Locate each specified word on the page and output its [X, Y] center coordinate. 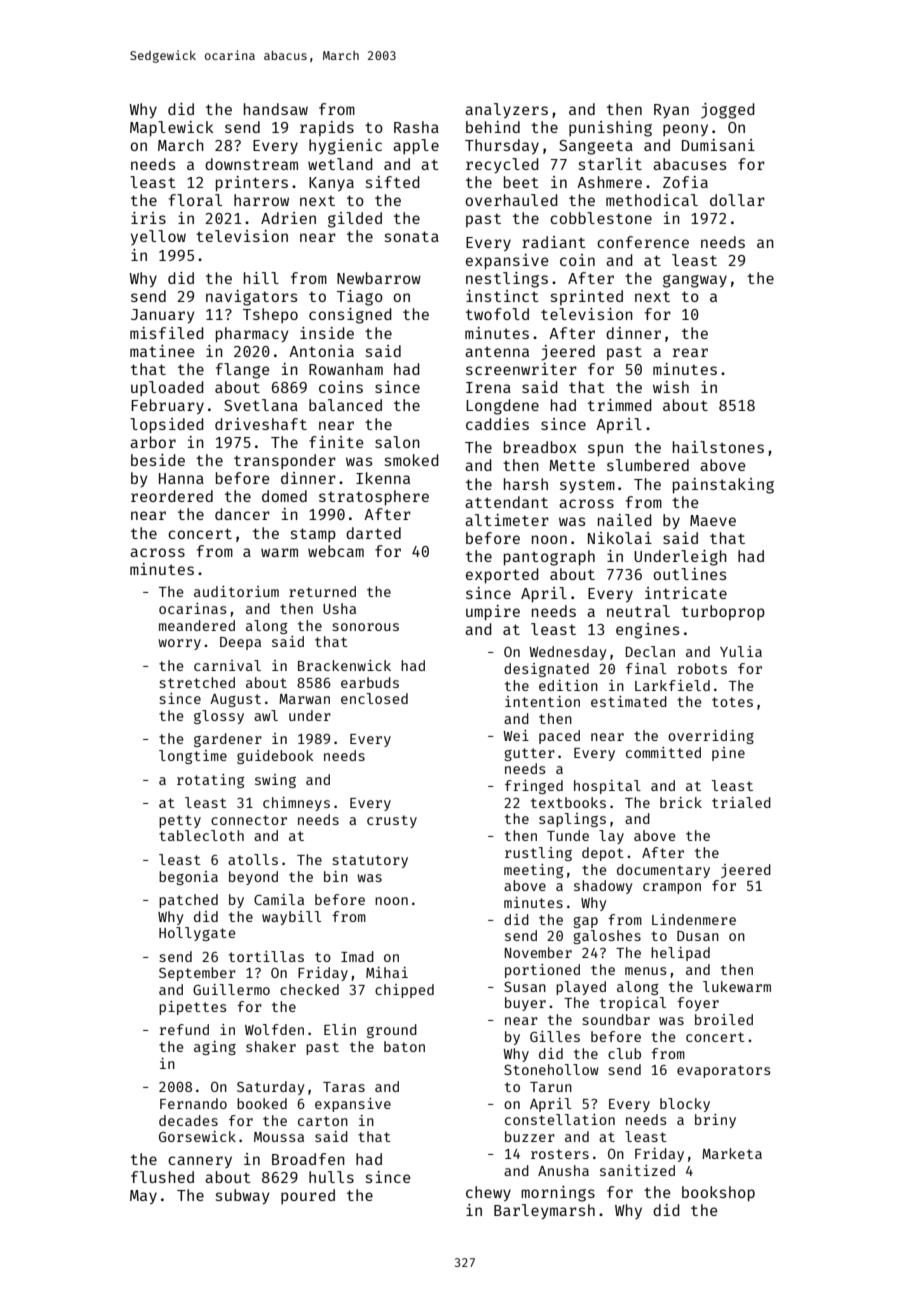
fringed [534, 787]
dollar [737, 200]
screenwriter [521, 369]
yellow [158, 237]
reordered [172, 496]
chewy [488, 1194]
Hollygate [197, 934]
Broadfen [308, 1159]
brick [681, 802]
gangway [695, 281]
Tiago [360, 298]
